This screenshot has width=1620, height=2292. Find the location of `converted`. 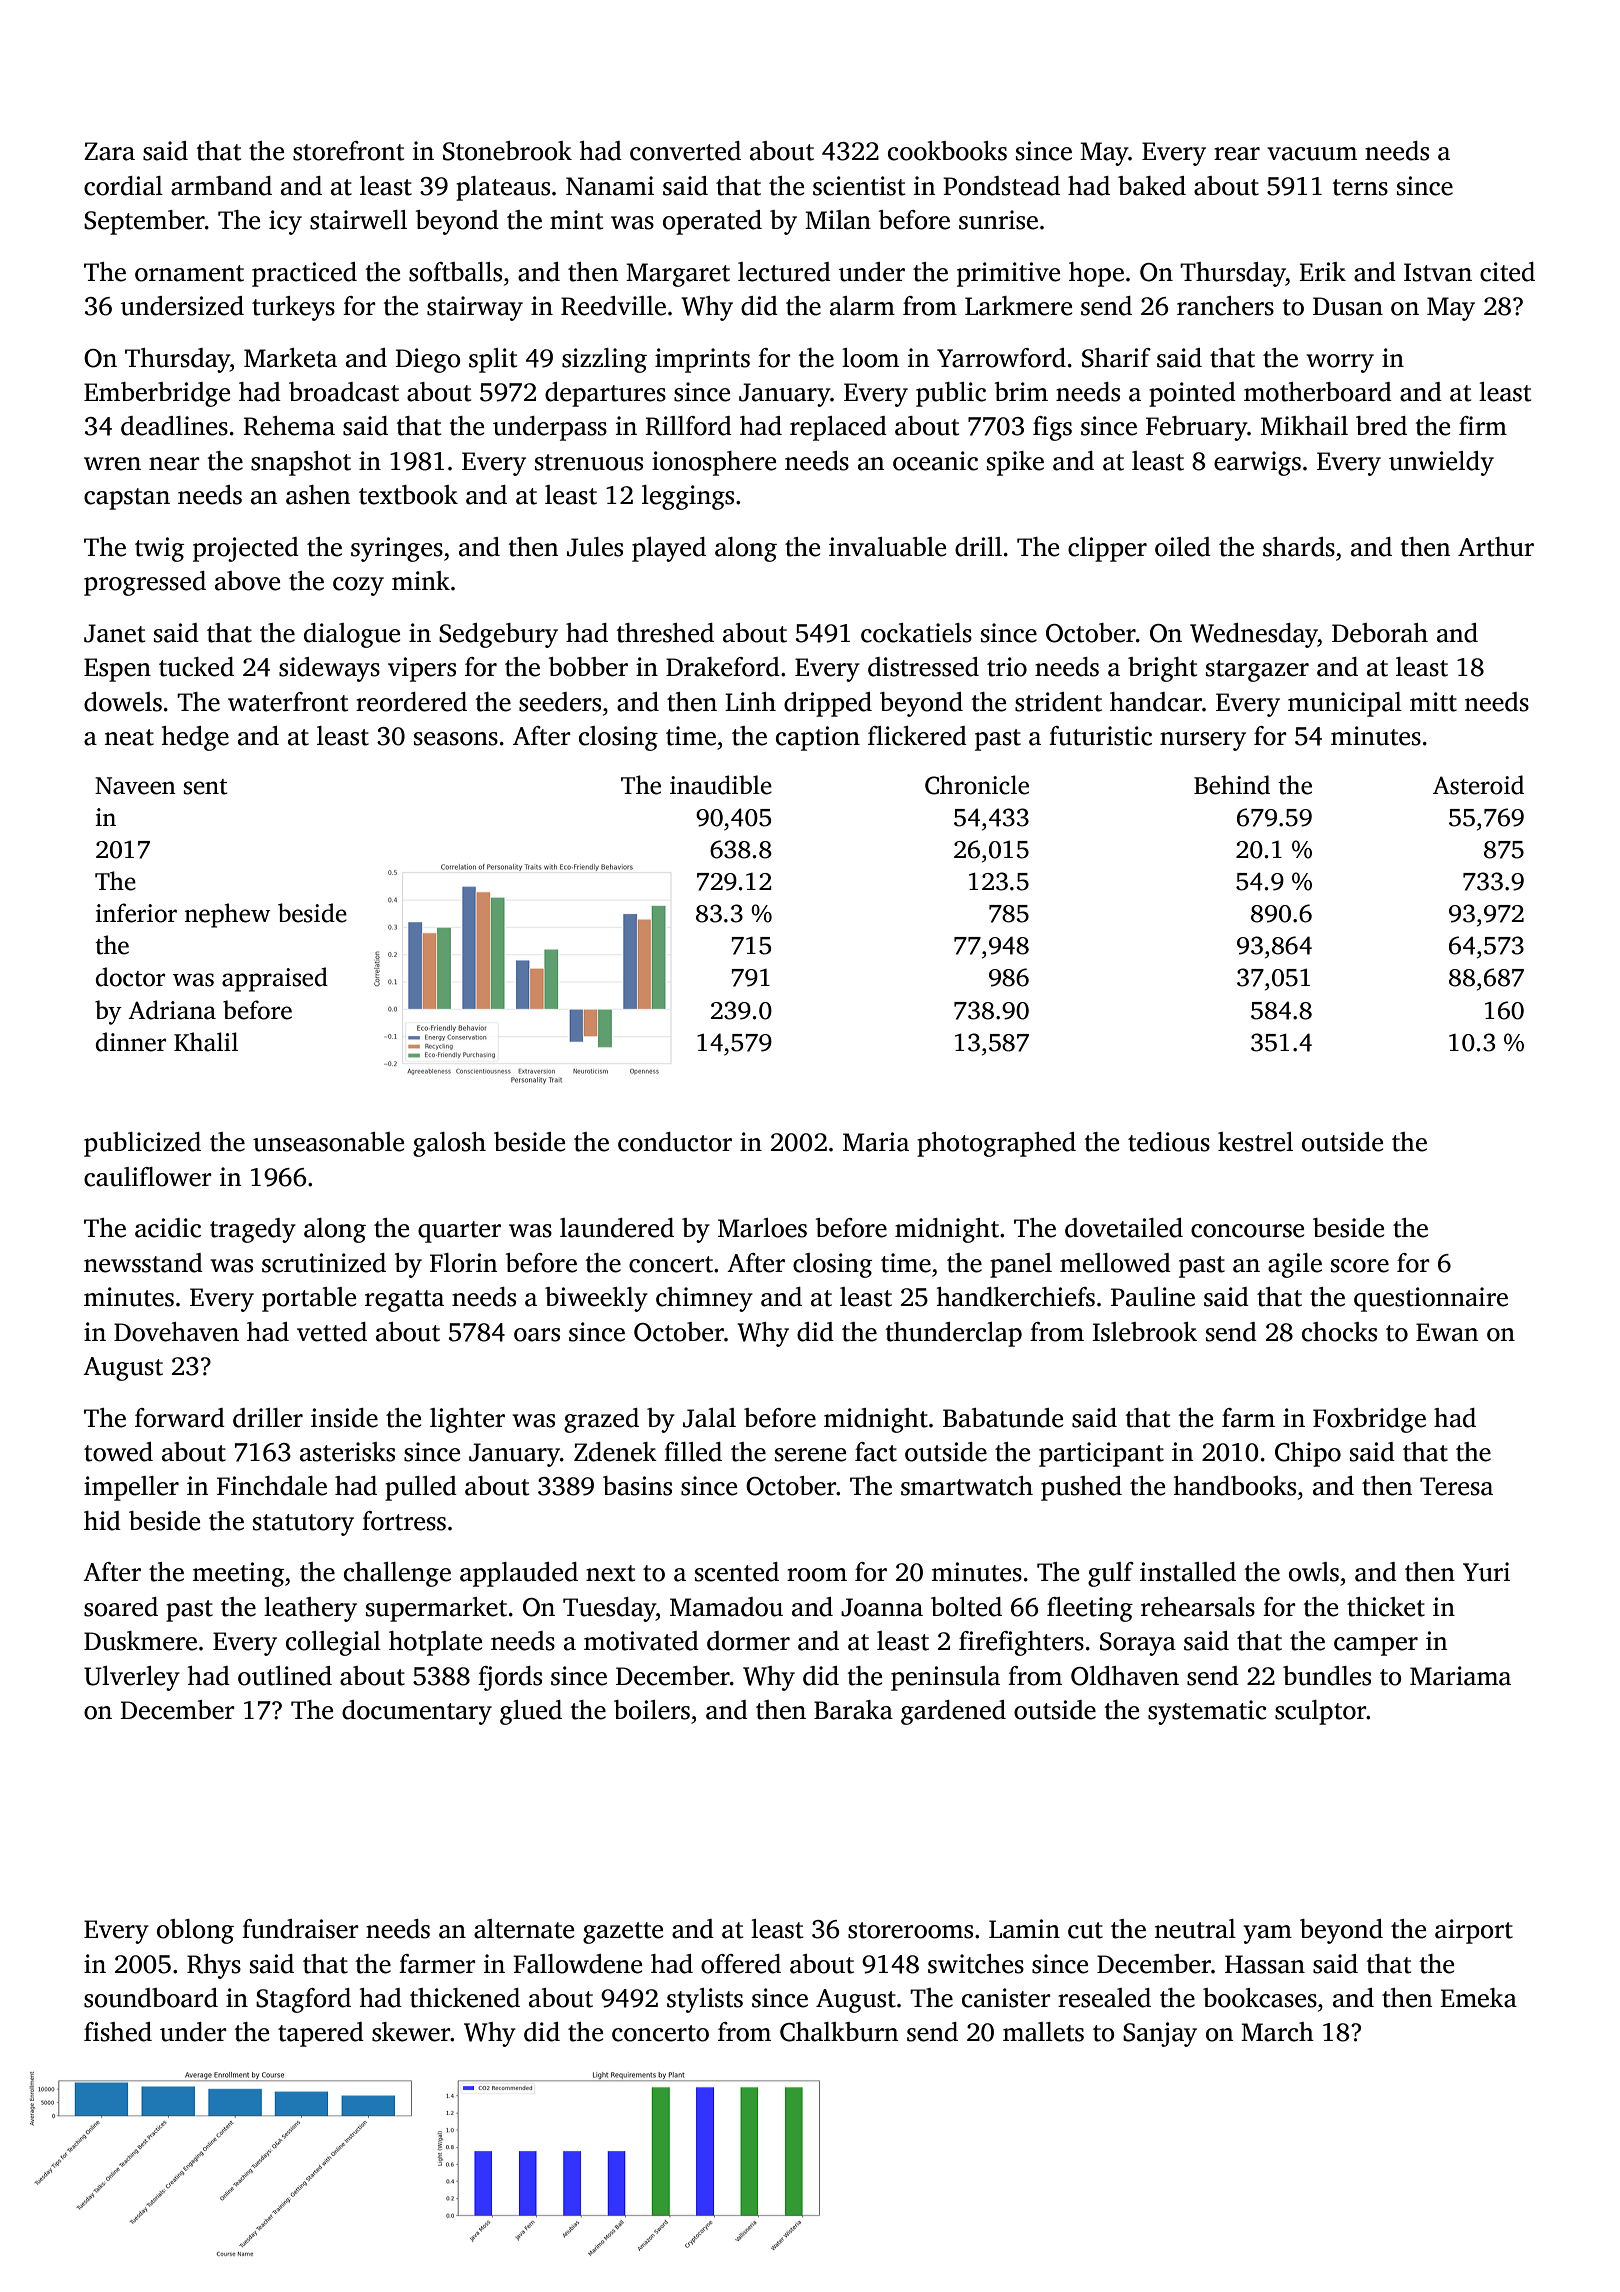

converted is located at coordinates (685, 151).
